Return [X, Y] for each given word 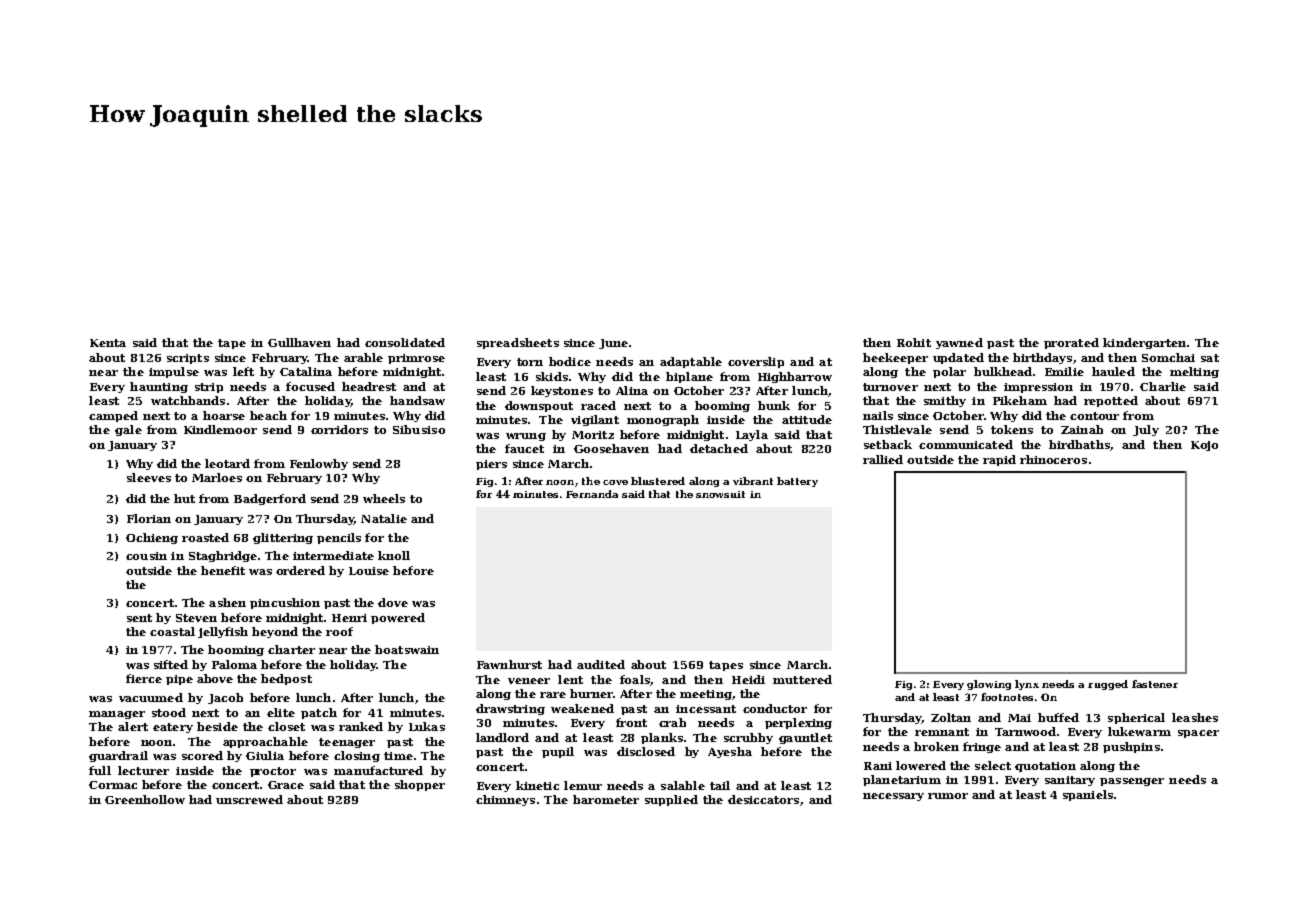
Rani [878, 766]
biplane [689, 377]
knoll [394, 555]
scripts [188, 359]
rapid [999, 460]
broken [936, 746]
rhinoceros [1053, 459]
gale [128, 430]
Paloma [234, 664]
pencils [339, 538]
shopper [420, 785]
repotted [1111, 401]
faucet [524, 448]
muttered [802, 679]
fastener [1155, 684]
